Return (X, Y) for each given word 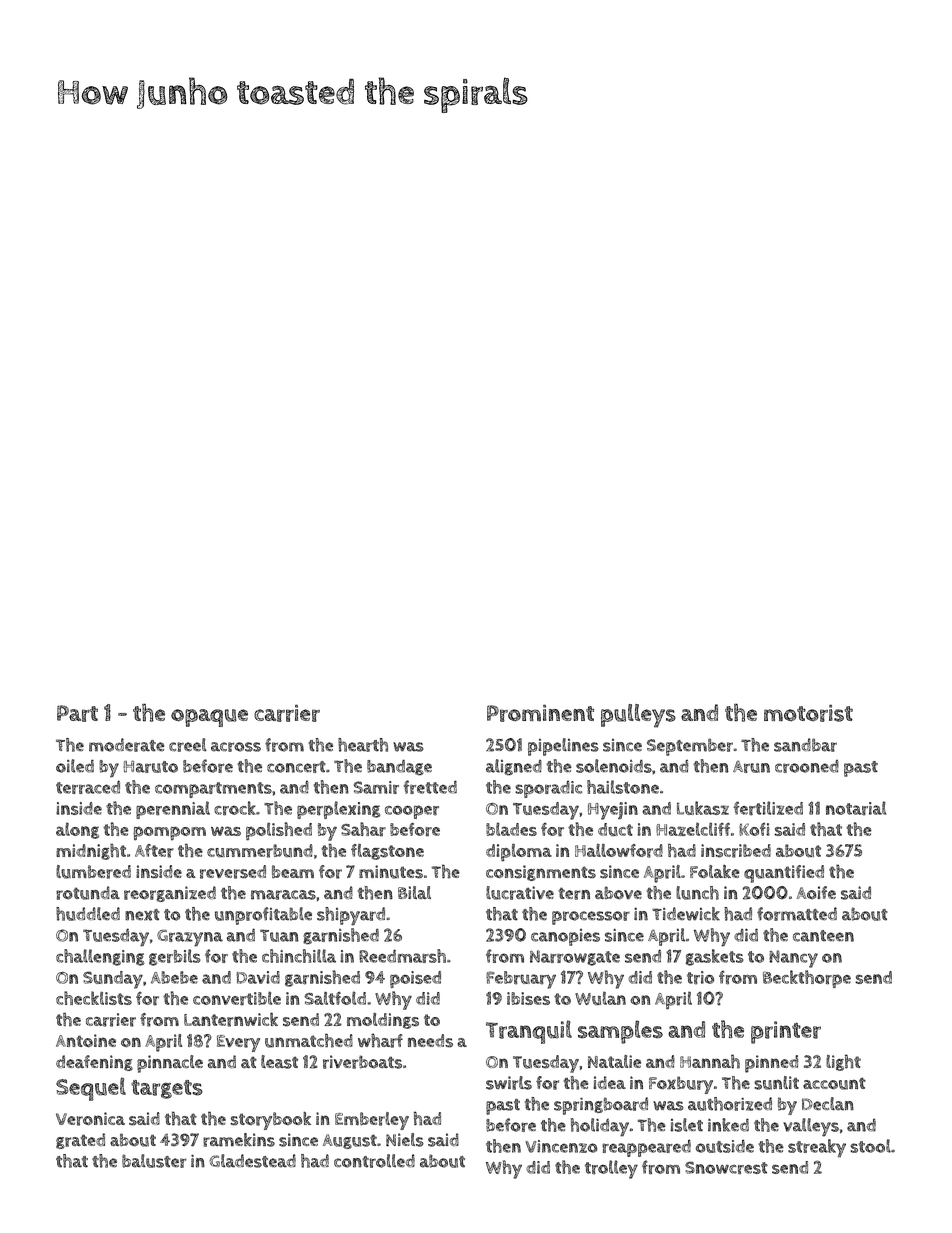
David (258, 977)
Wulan (600, 998)
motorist (808, 713)
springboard (601, 1106)
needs (430, 1041)
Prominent (540, 713)
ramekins (239, 1140)
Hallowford (619, 850)
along (77, 830)
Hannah (710, 1061)
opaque (209, 718)
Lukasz (703, 808)
